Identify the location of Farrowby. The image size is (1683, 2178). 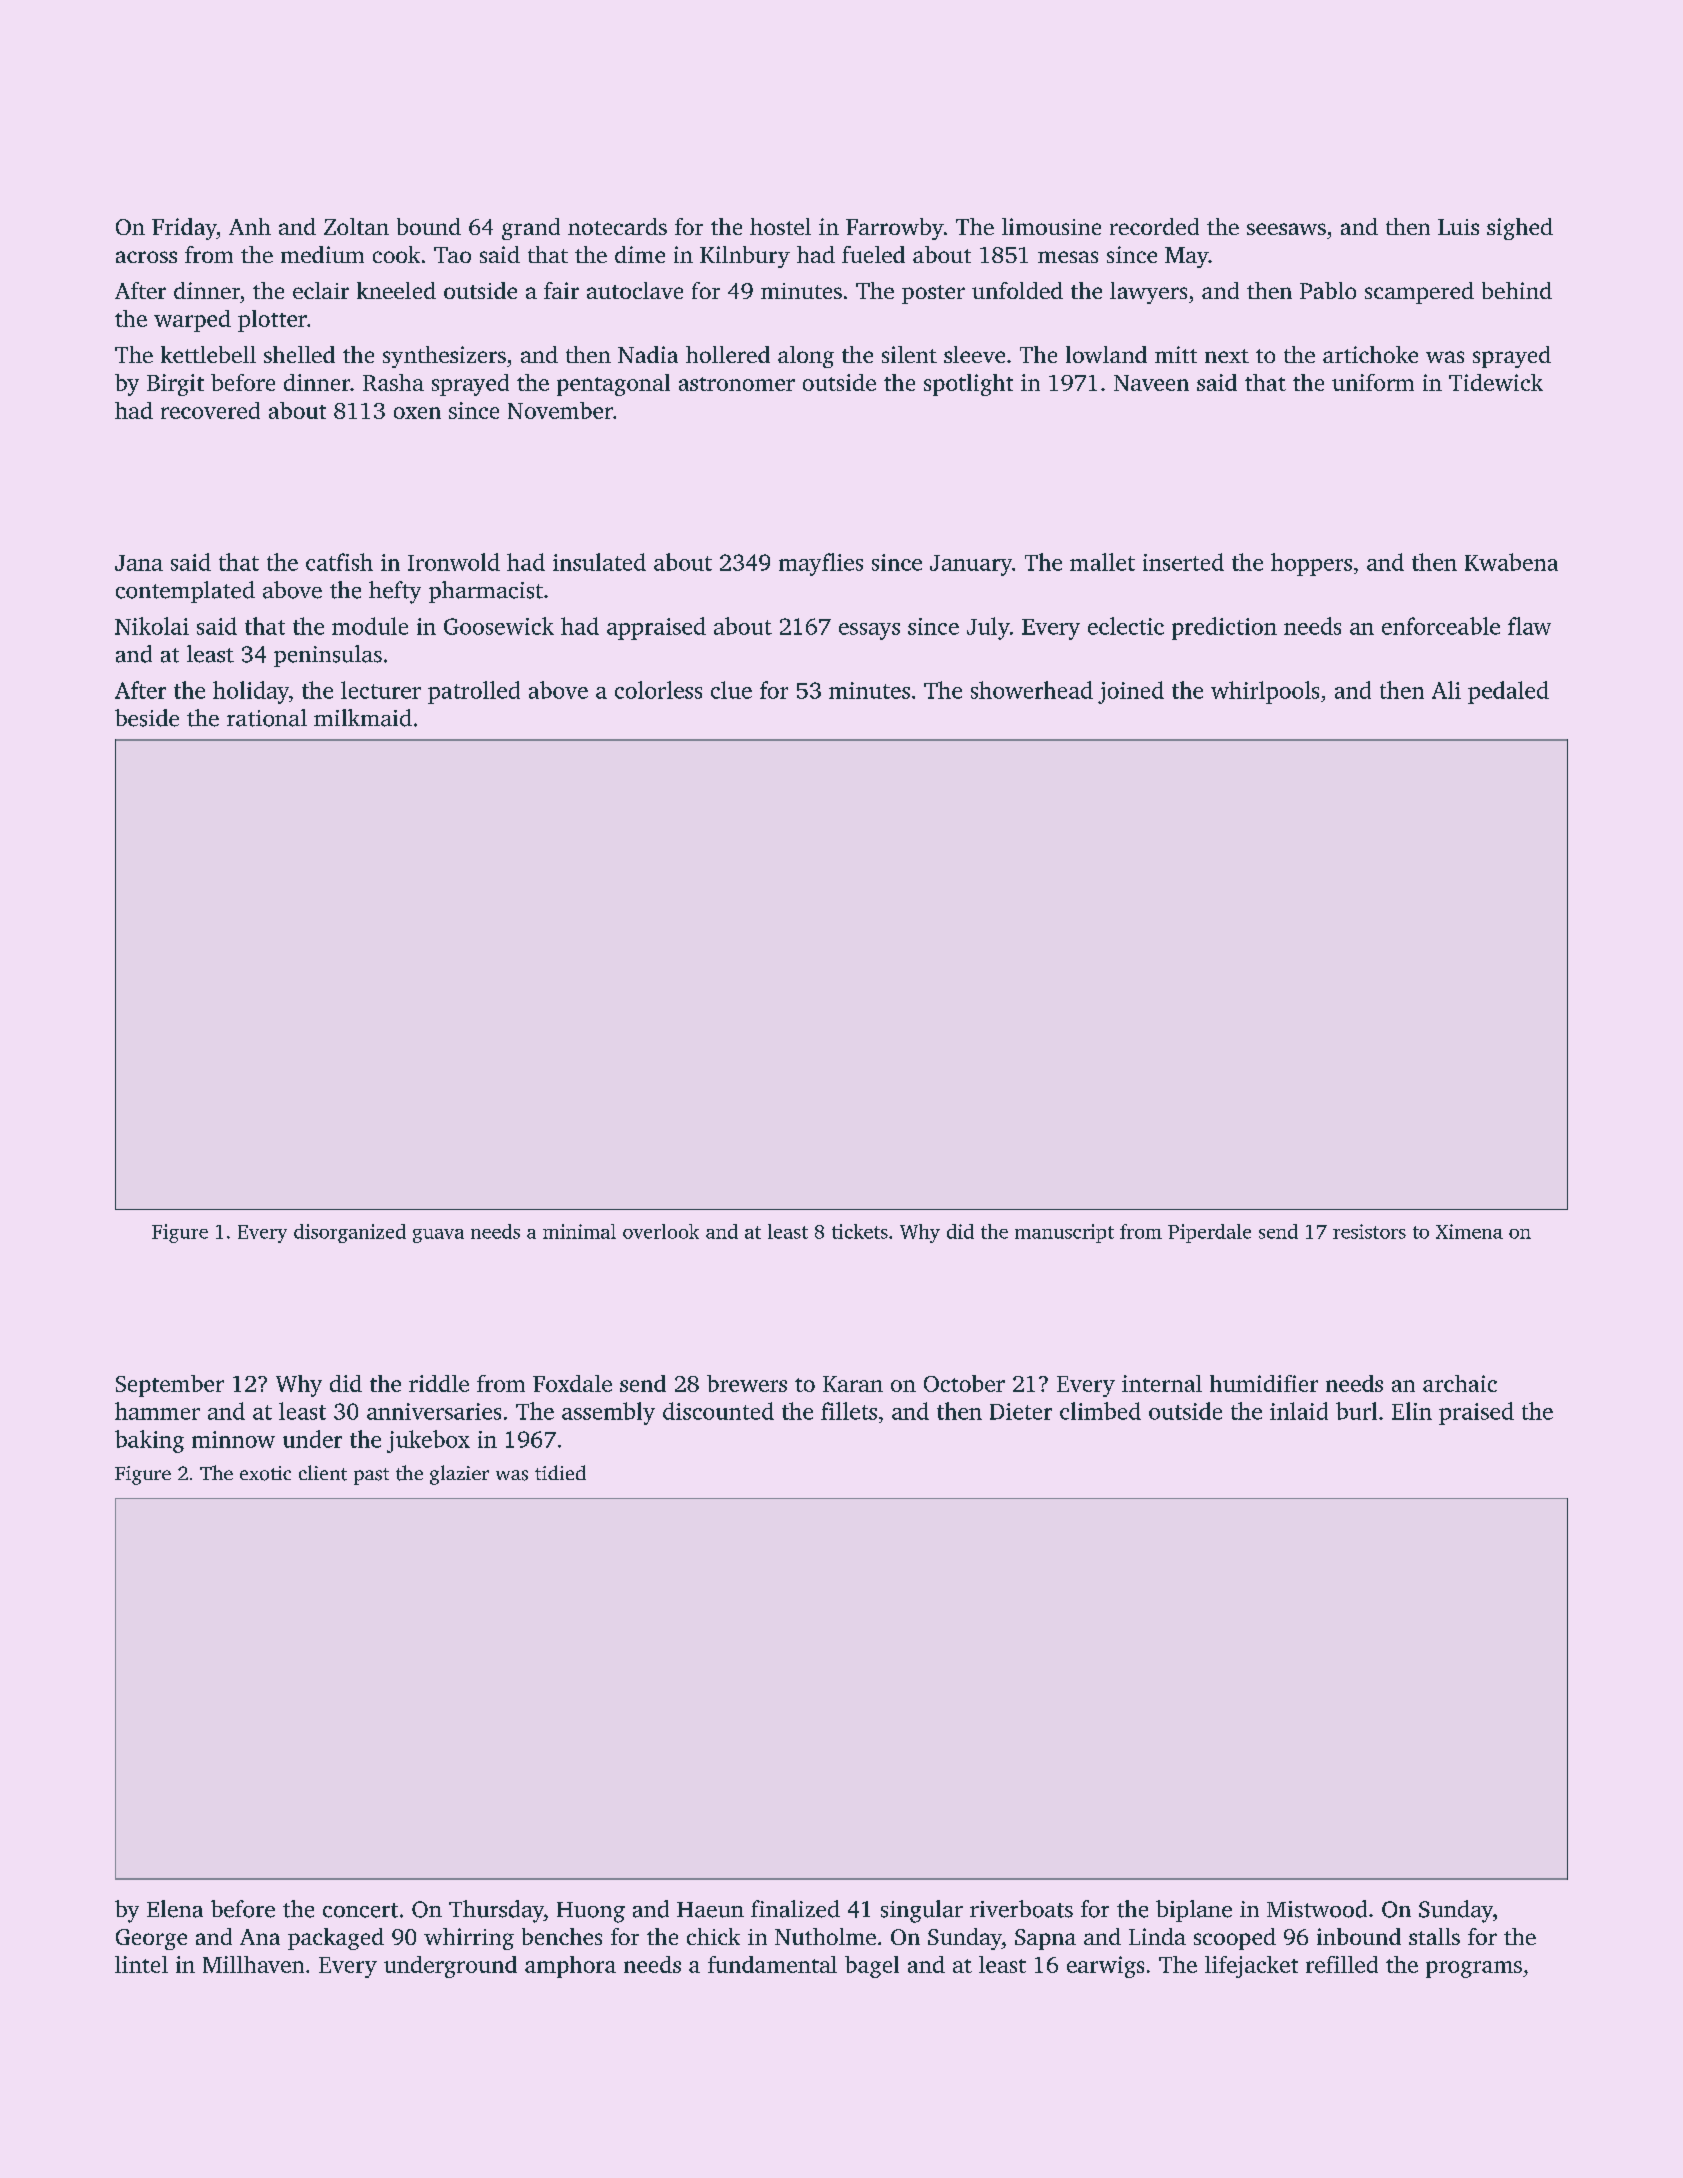
(895, 229).
